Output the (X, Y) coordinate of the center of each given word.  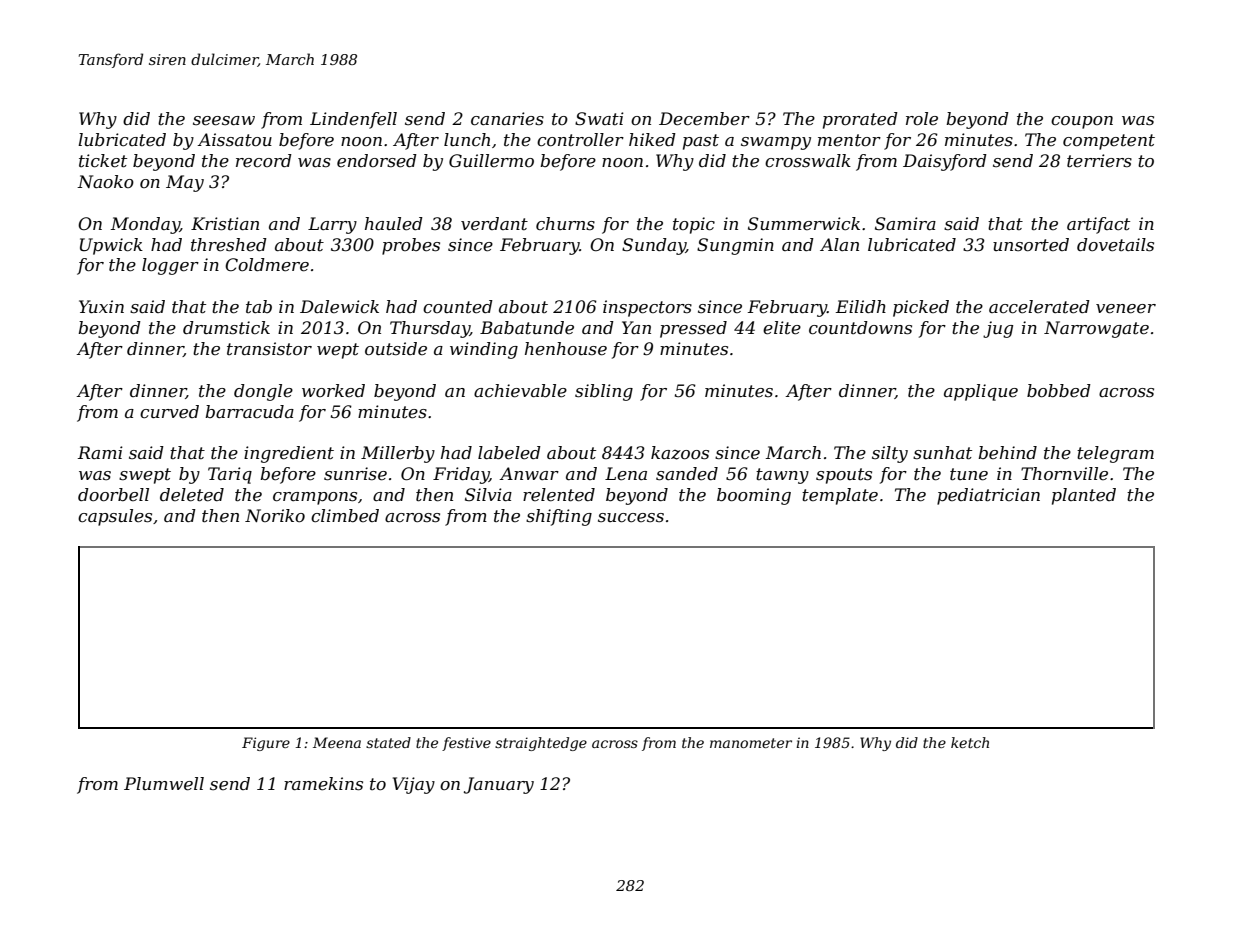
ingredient (289, 454)
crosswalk (808, 161)
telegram (1115, 454)
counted (458, 307)
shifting (559, 517)
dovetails (1115, 245)
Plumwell (164, 784)
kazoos (680, 453)
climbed (345, 515)
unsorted (1031, 244)
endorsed (377, 161)
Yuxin (101, 306)
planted (1084, 496)
